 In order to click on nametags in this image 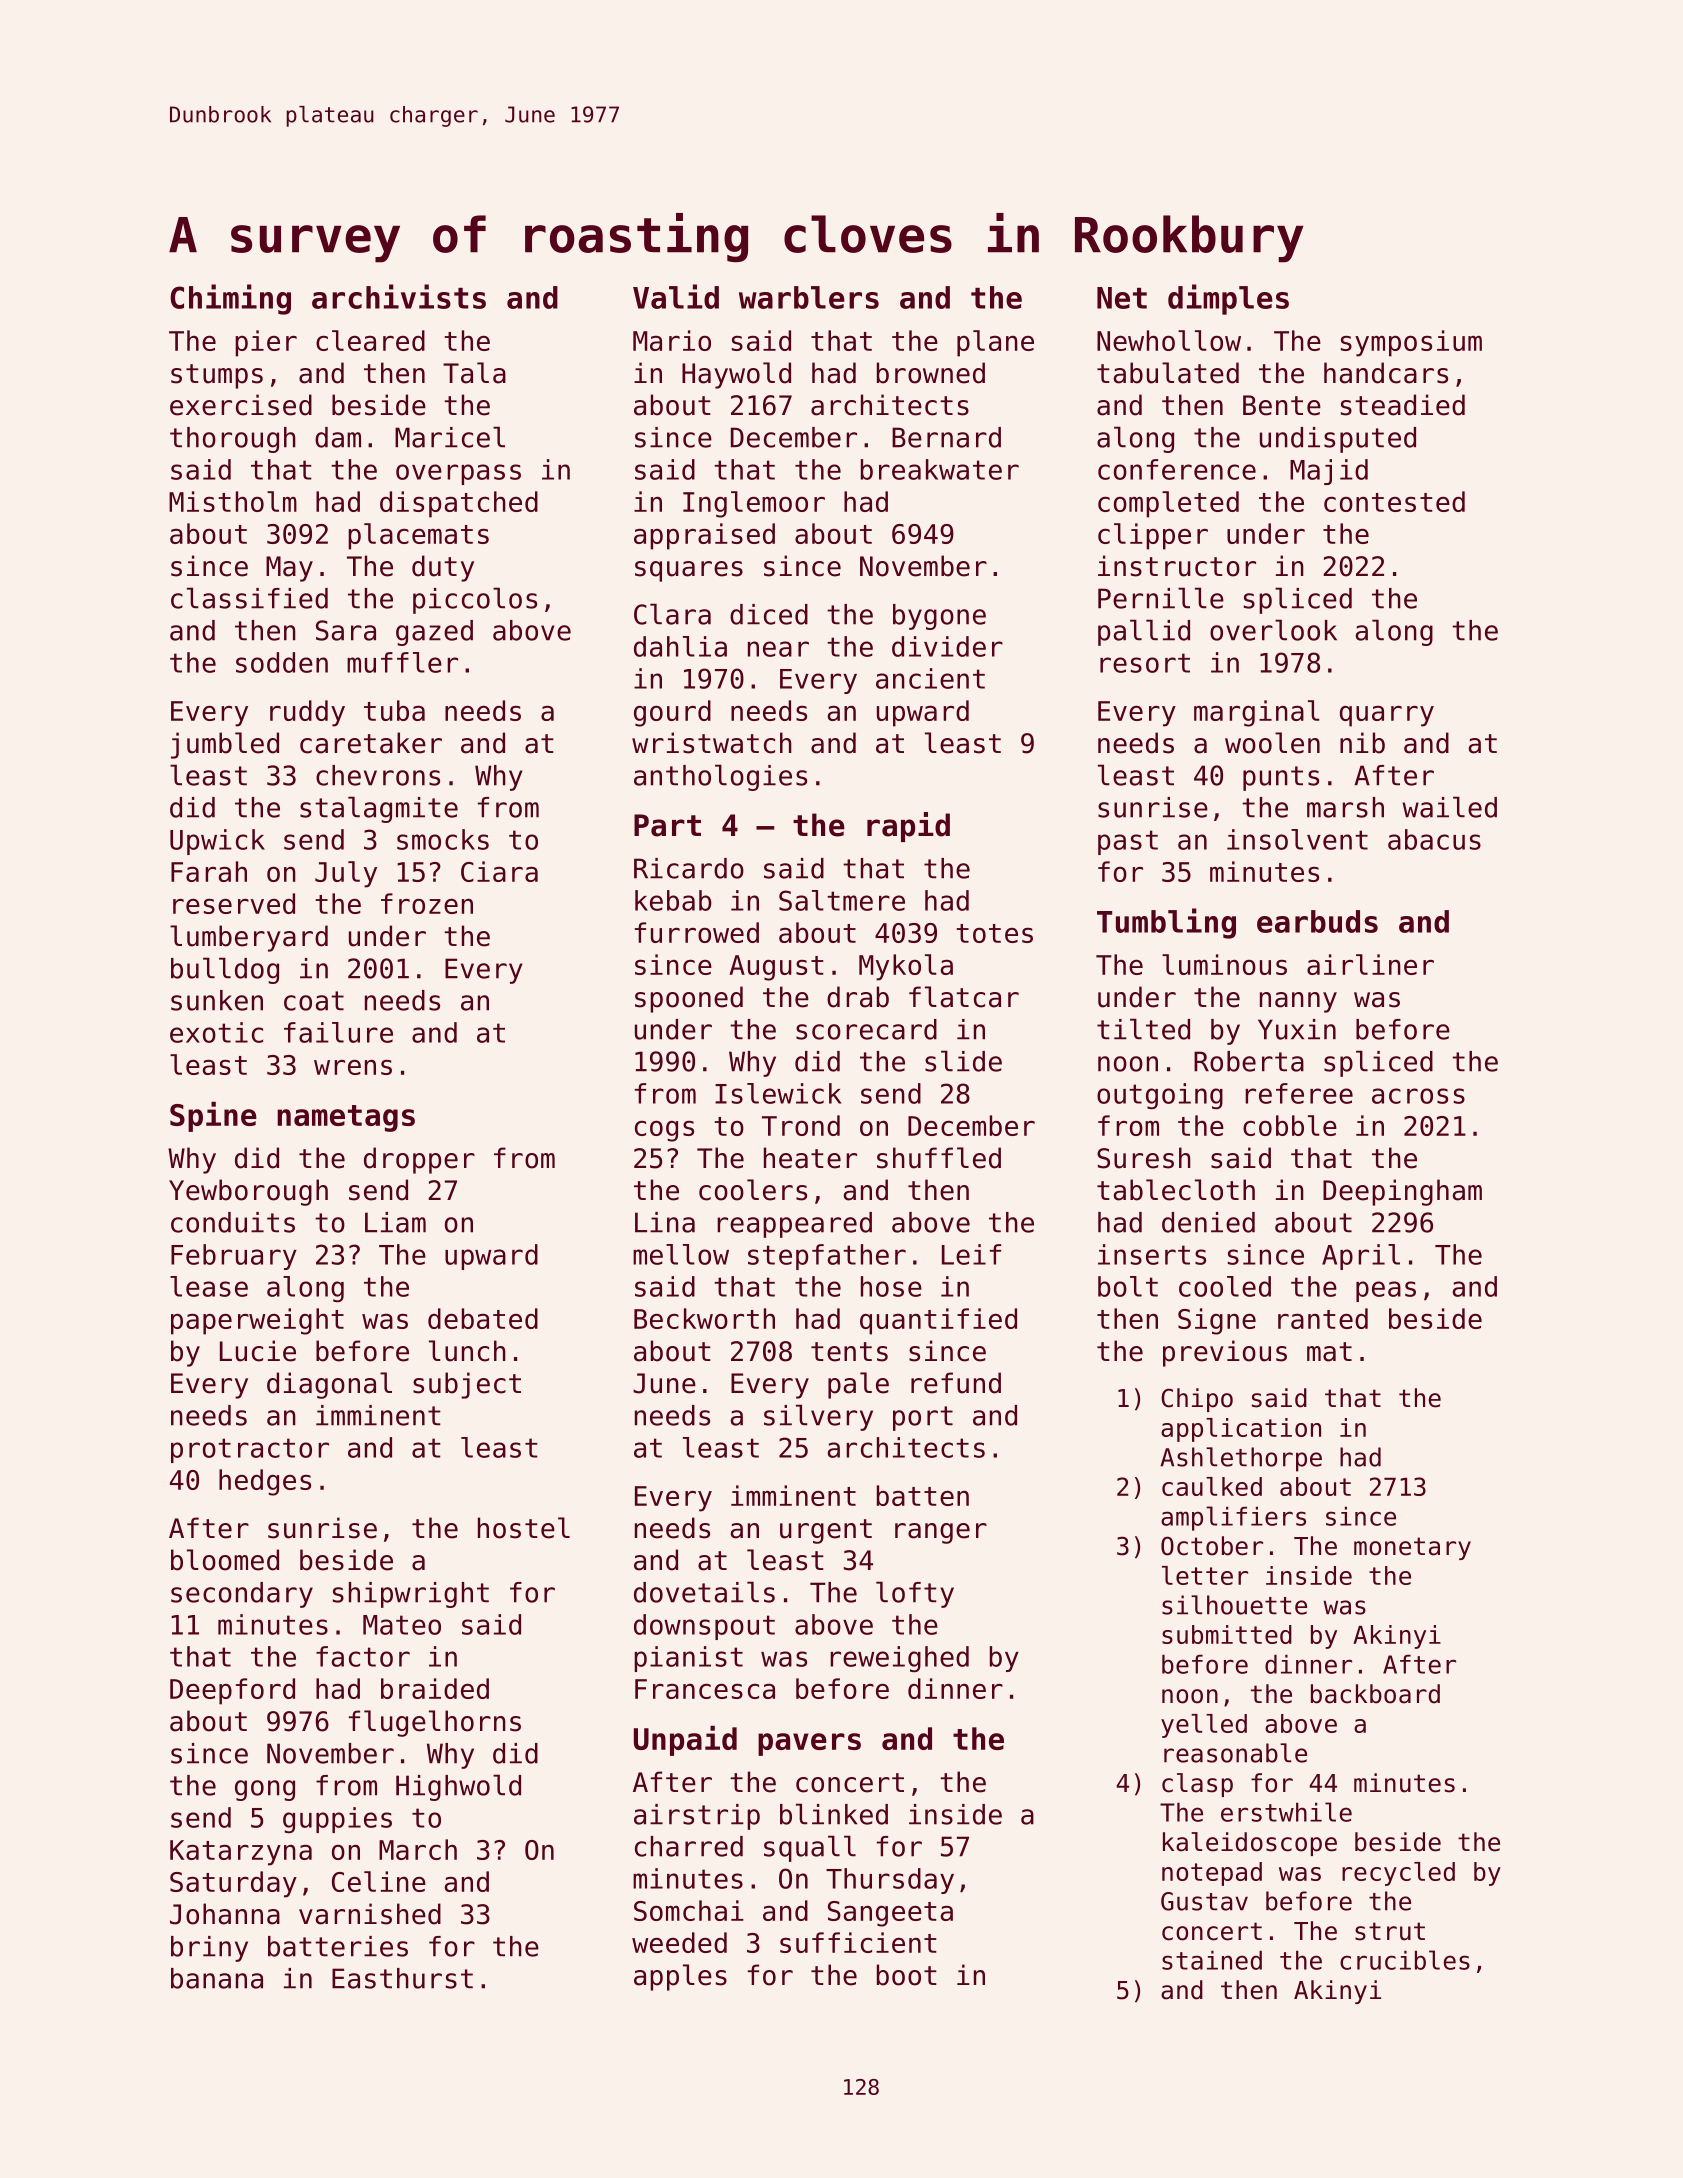, I will do `click(346, 1118)`.
